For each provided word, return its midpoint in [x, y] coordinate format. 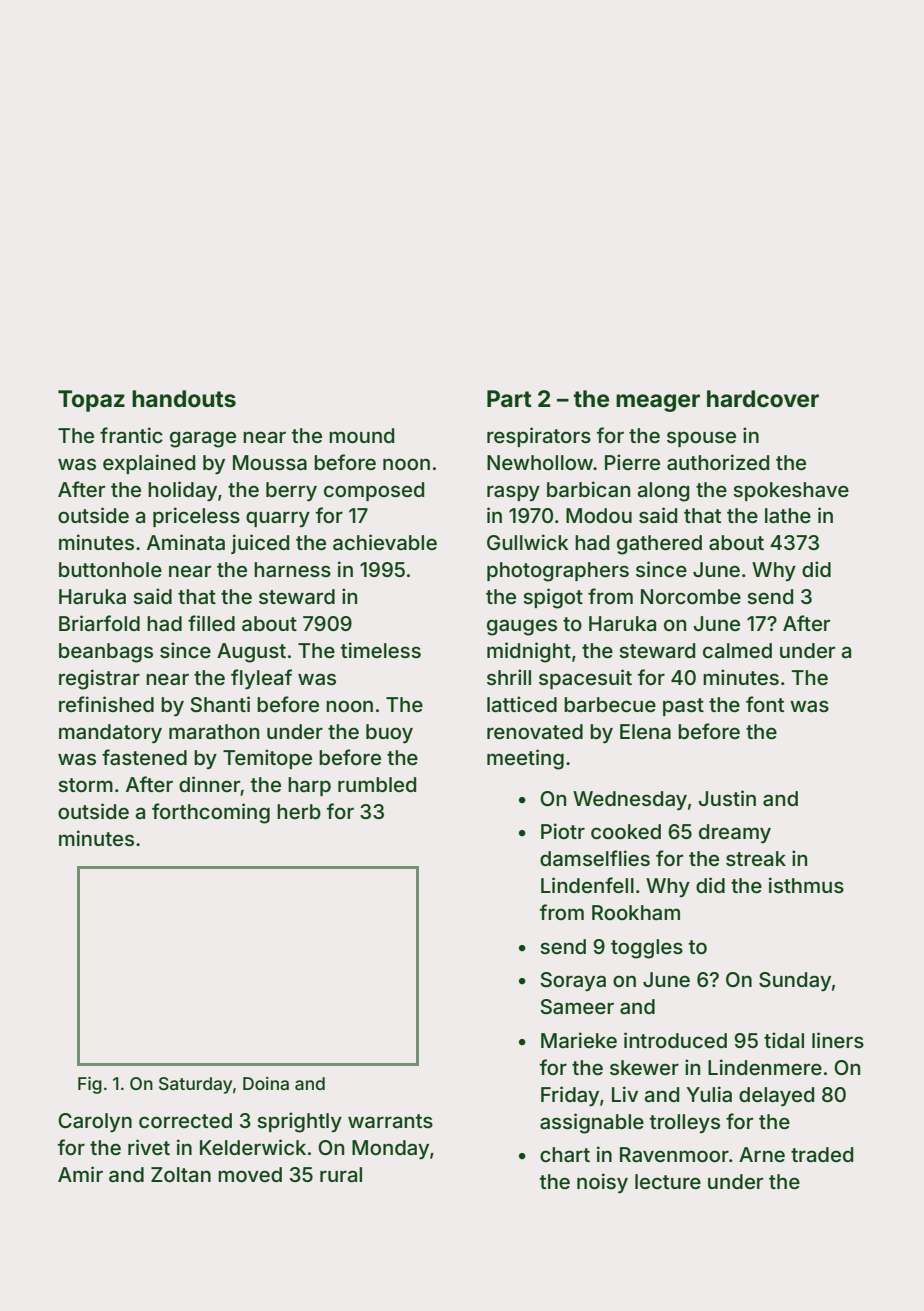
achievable [385, 542]
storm [85, 785]
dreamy [735, 833]
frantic [131, 435]
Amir [80, 1174]
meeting [525, 759]
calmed [737, 651]
